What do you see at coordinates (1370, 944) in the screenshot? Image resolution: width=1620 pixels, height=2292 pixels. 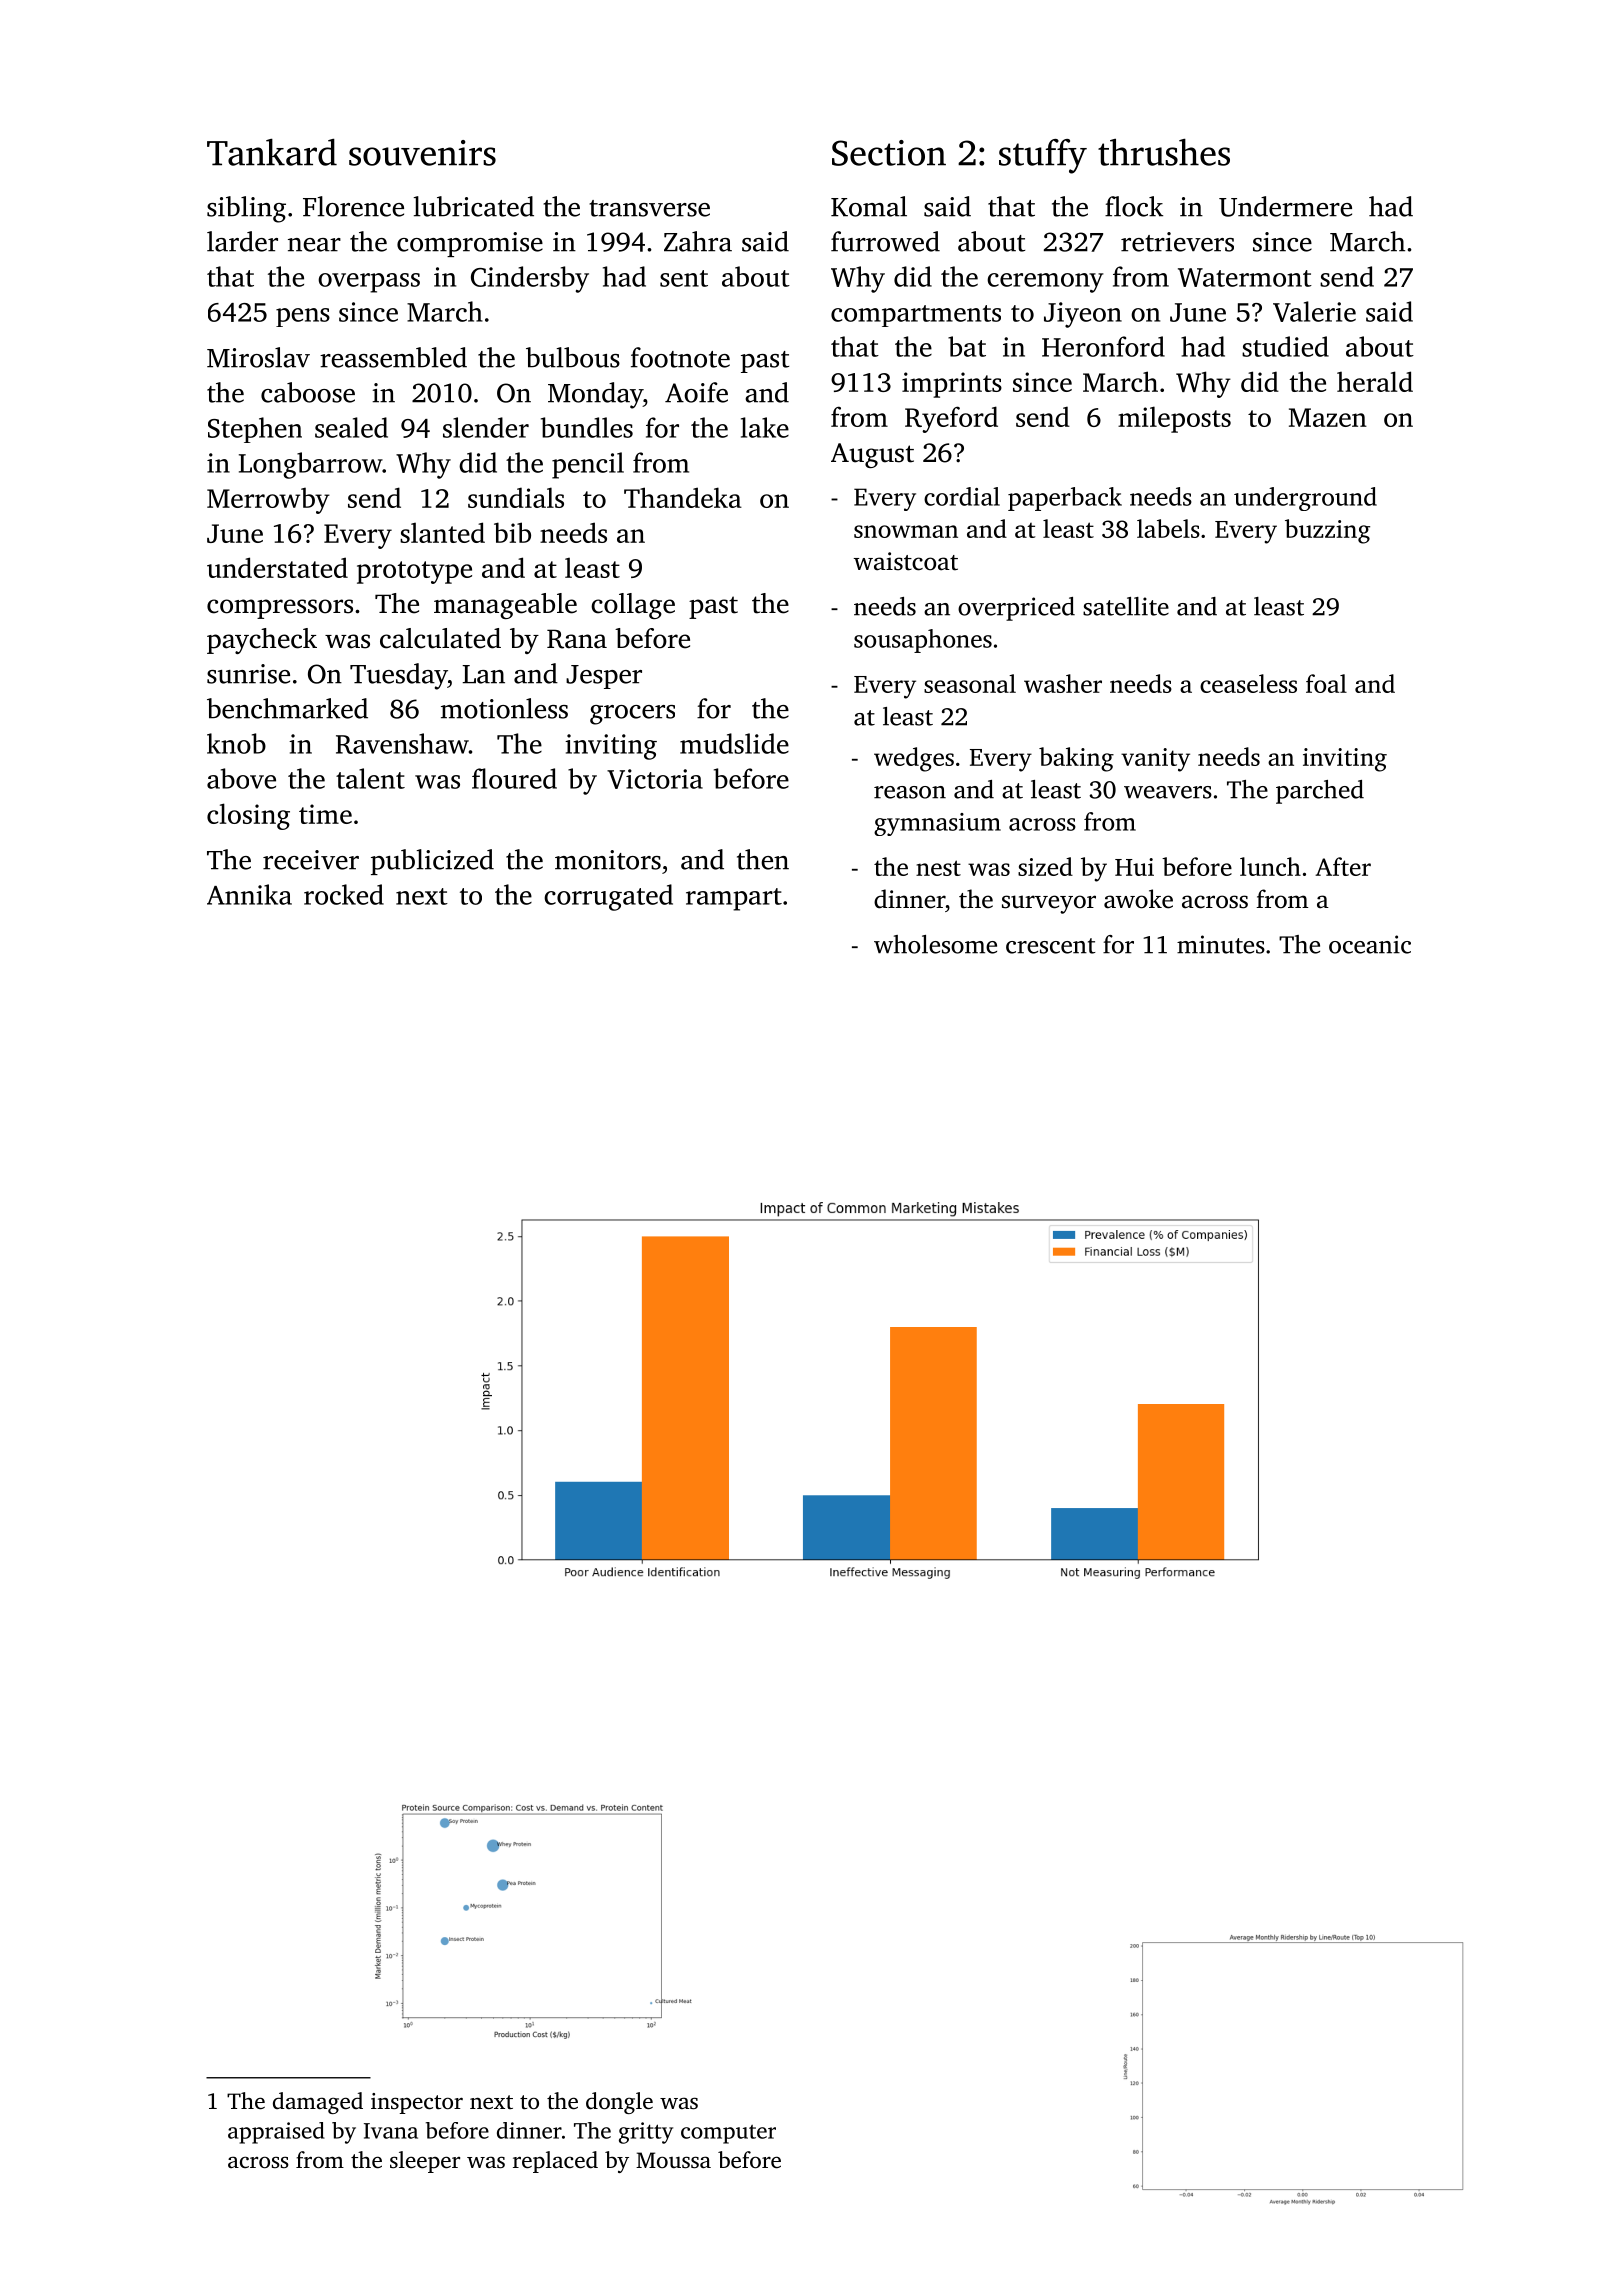 I see `oceanic` at bounding box center [1370, 944].
